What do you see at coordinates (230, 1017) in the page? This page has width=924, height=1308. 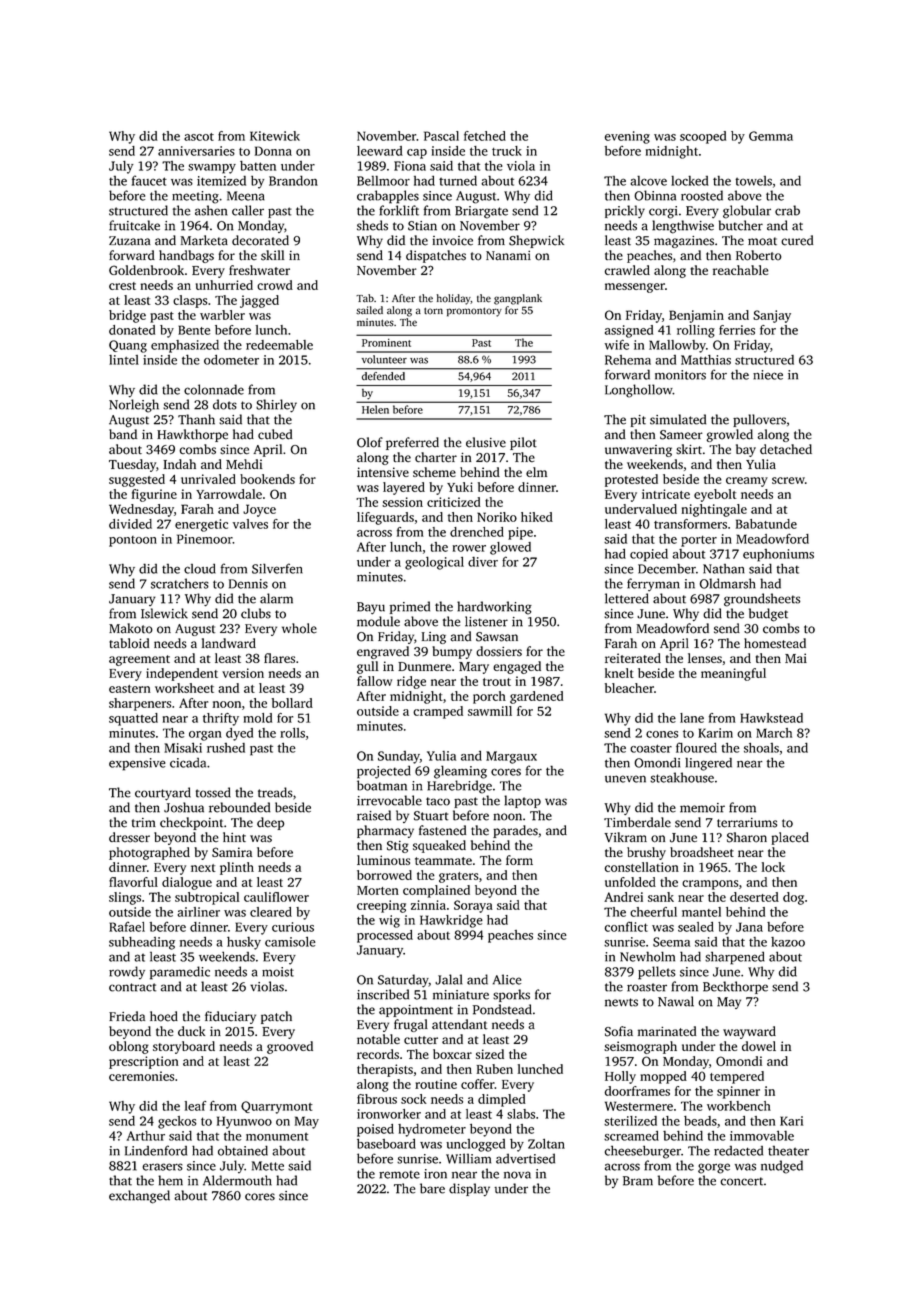 I see `fiduciary` at bounding box center [230, 1017].
